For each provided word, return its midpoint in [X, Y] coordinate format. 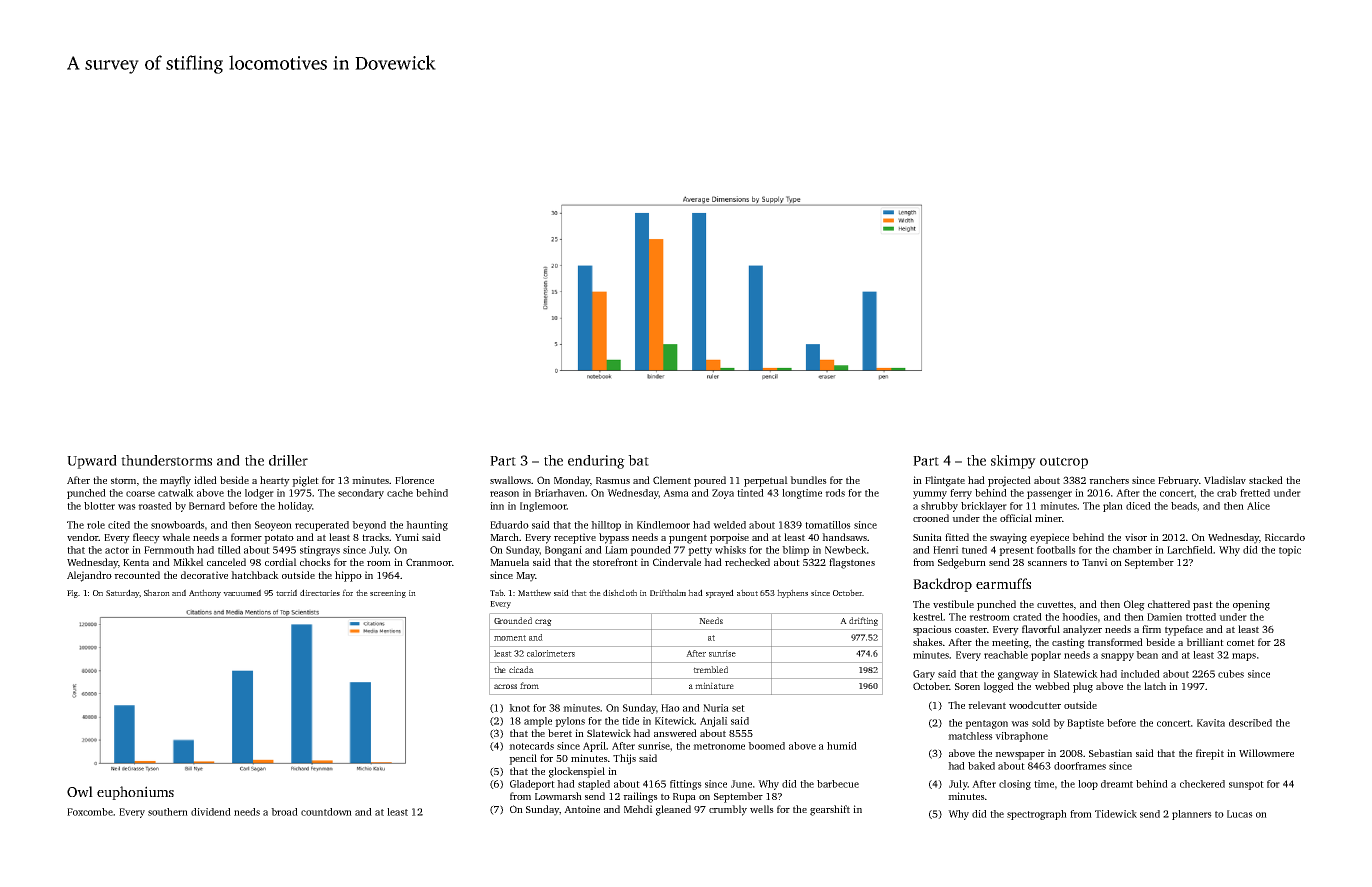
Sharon [157, 592]
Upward [92, 462]
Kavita [1211, 723]
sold [1041, 723]
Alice [1258, 506]
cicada [521, 669]
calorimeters [551, 653]
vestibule [953, 604]
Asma [676, 493]
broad [284, 812]
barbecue [838, 784]
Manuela [509, 562]
